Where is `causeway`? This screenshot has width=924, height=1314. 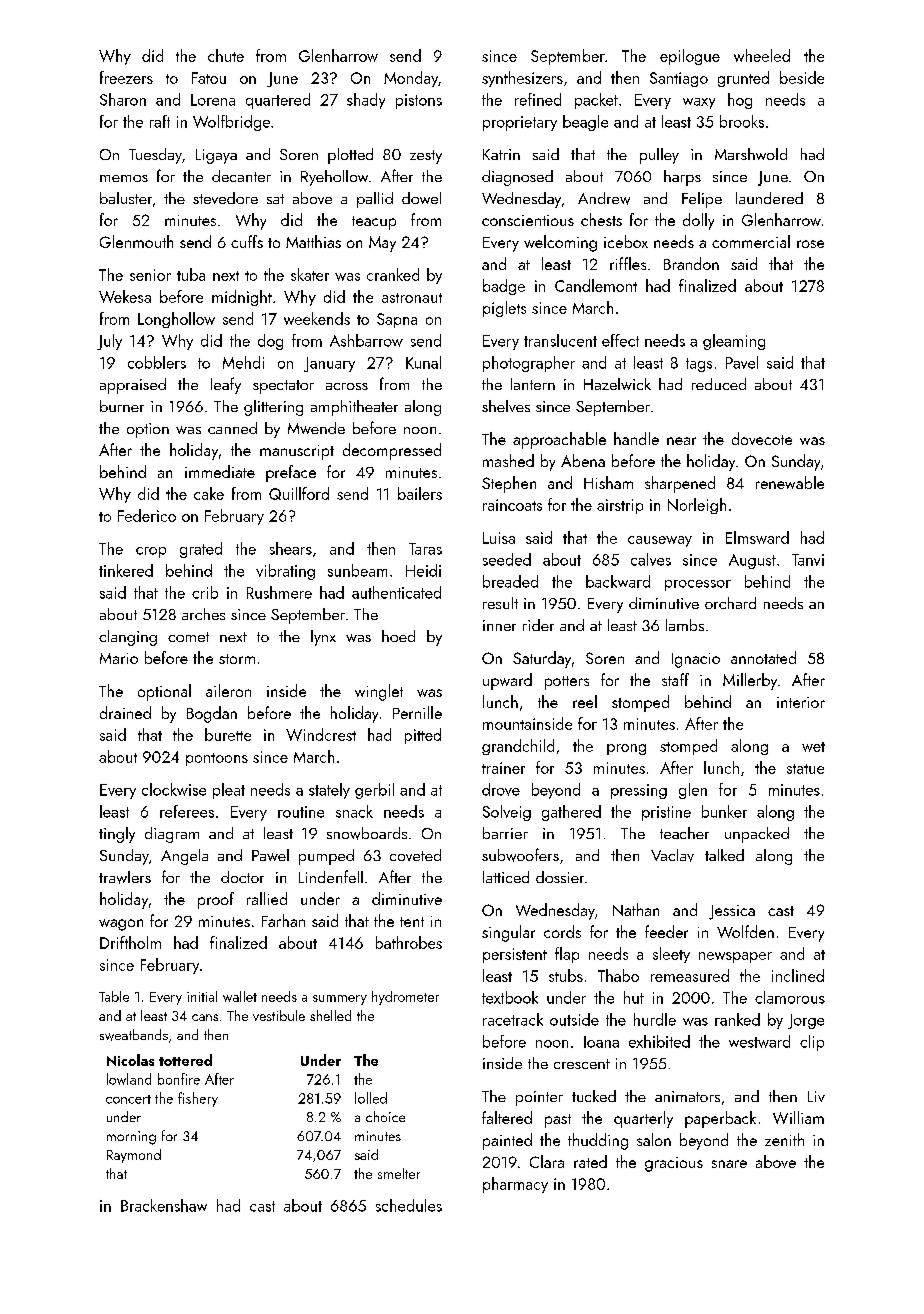
causeway is located at coordinates (660, 541).
